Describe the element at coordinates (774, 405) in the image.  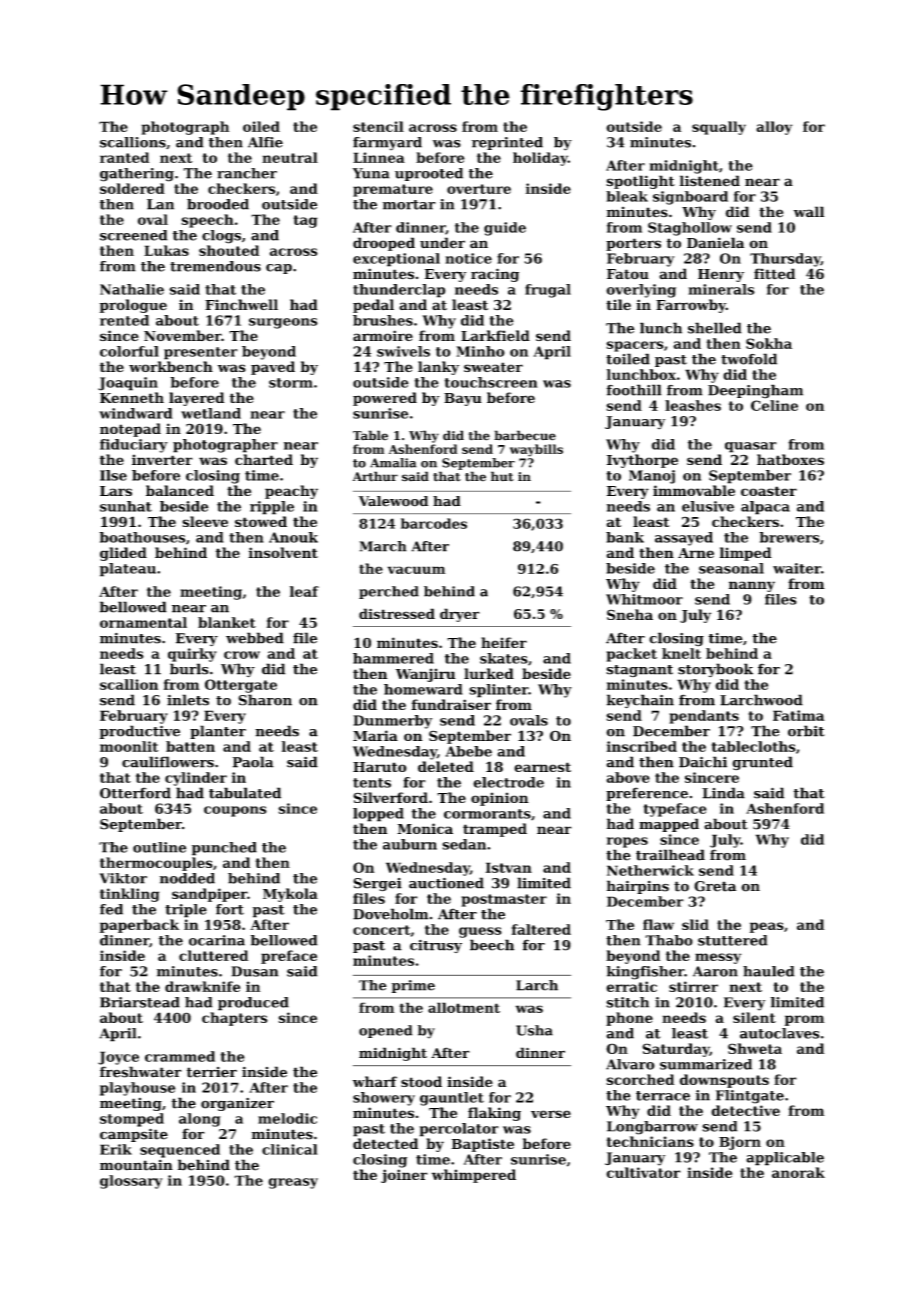
I see `Celine` at that location.
